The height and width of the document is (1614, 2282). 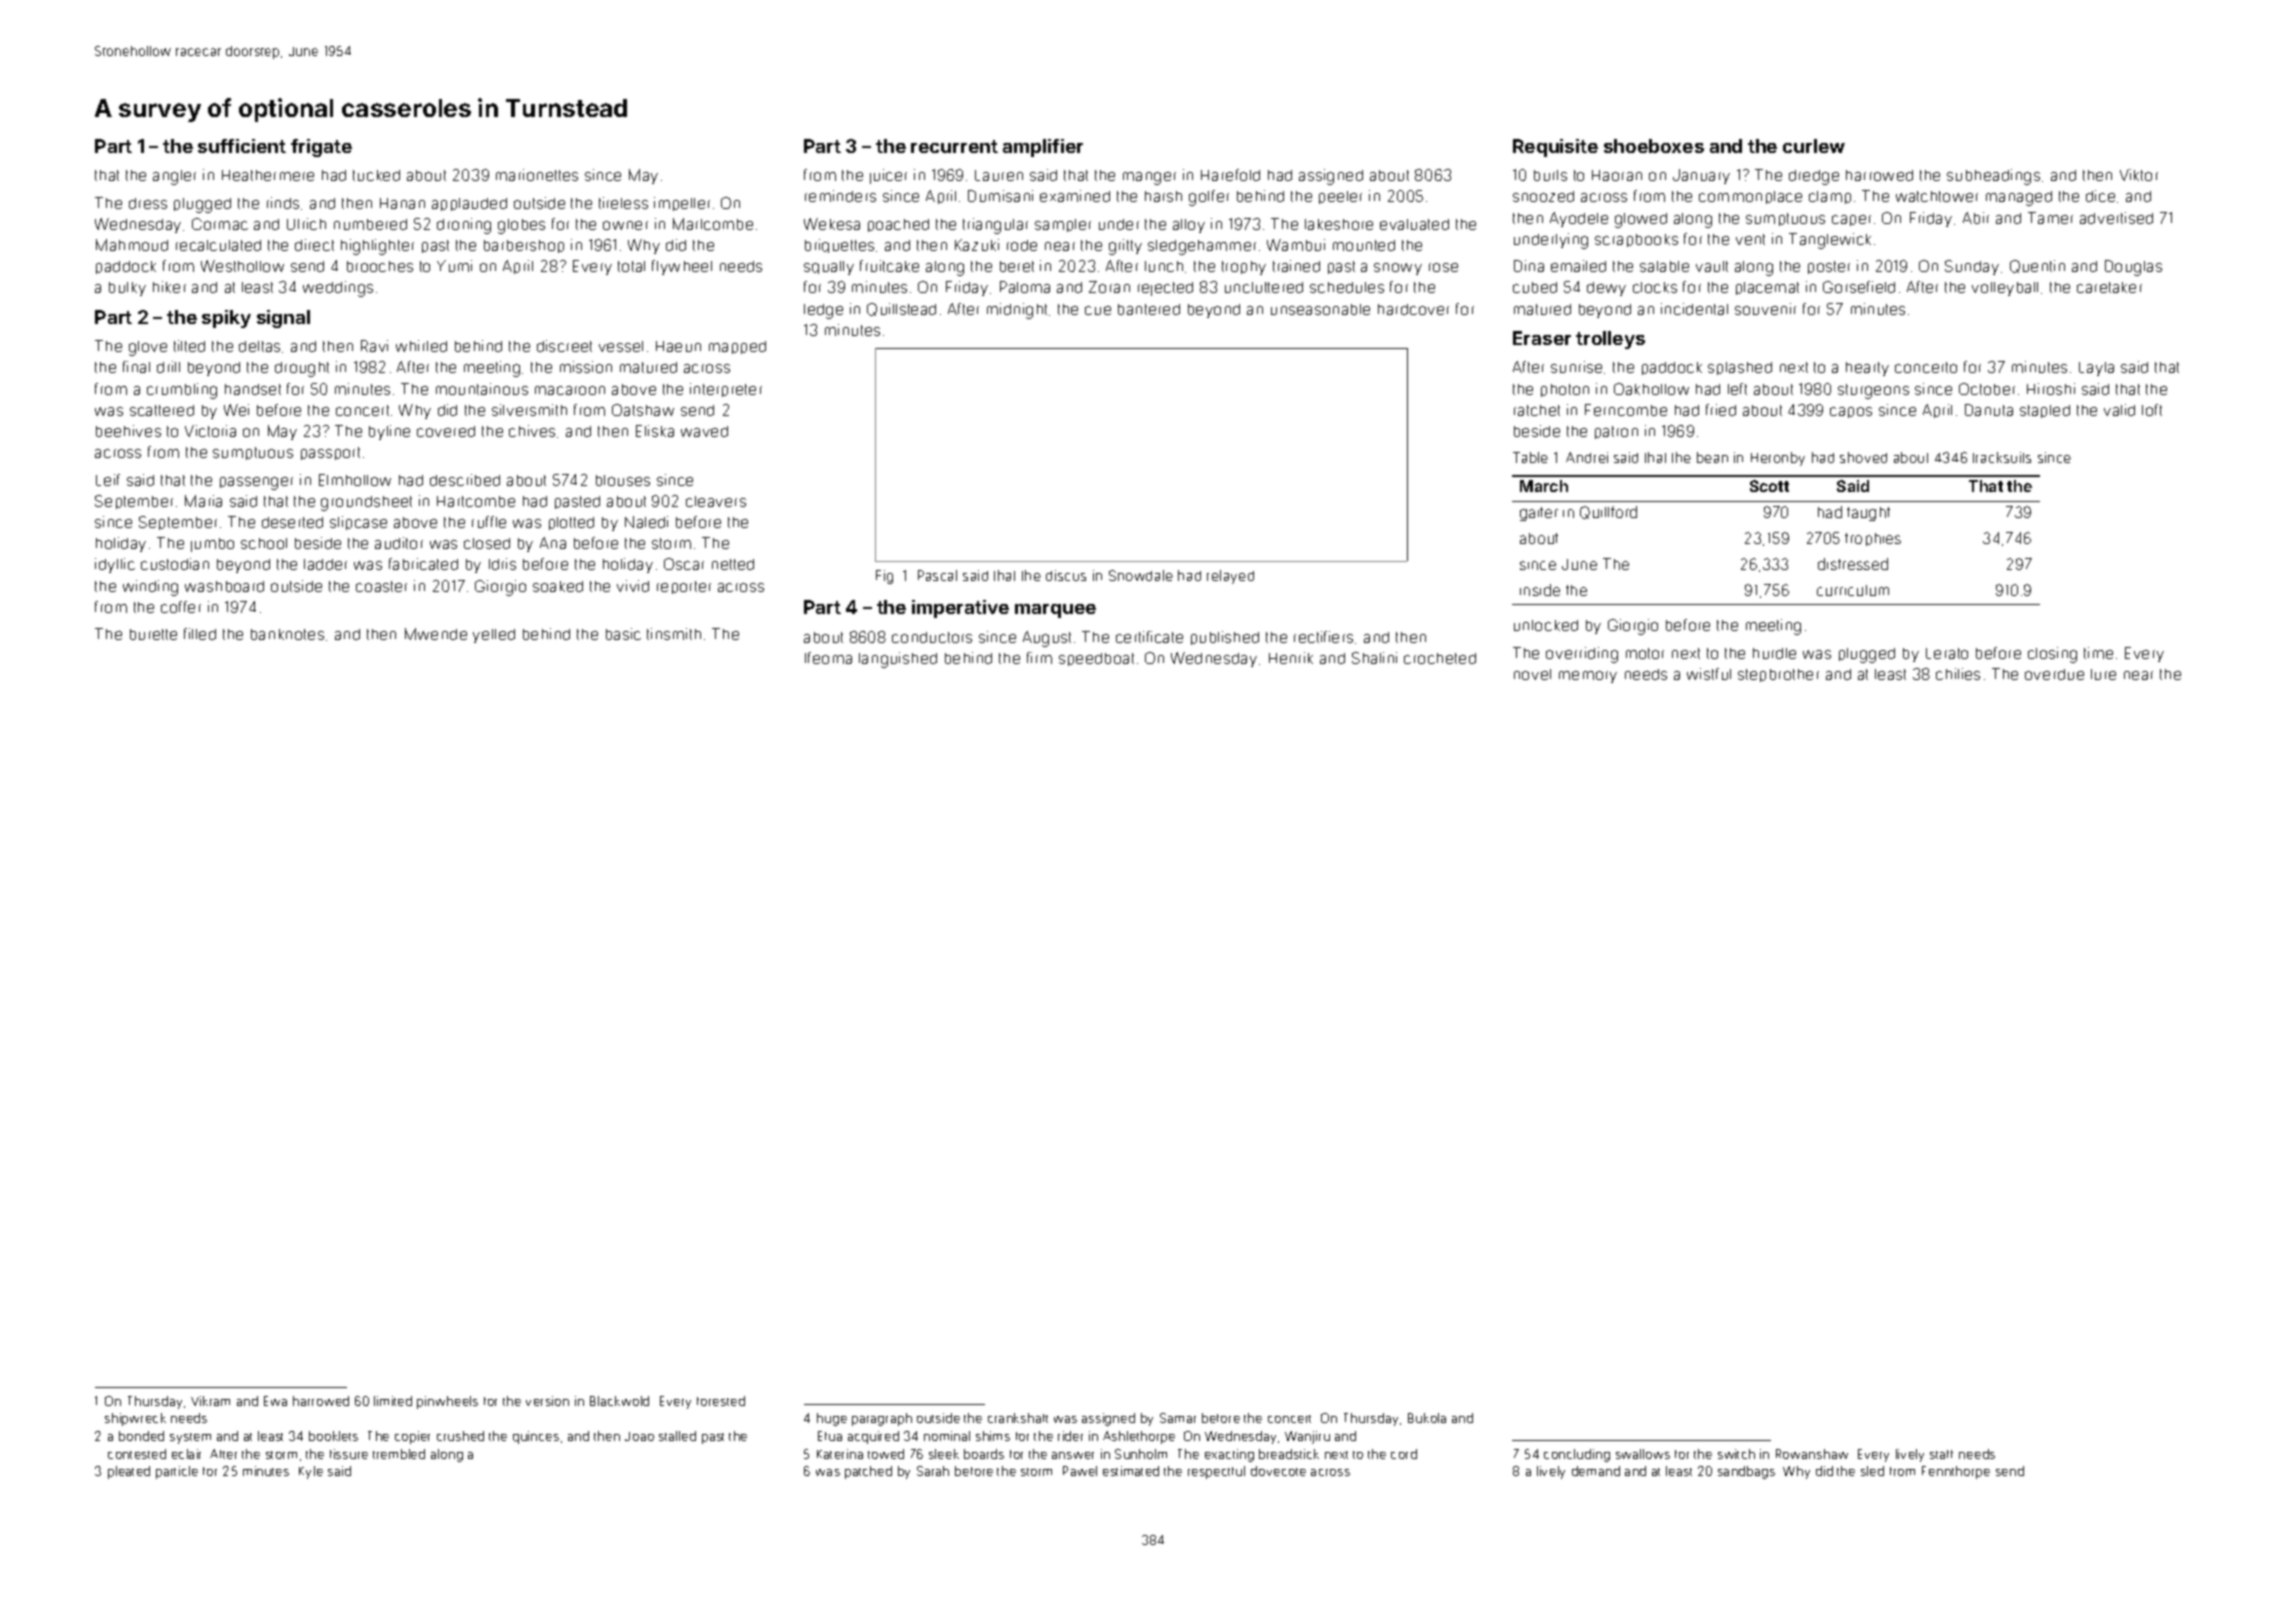 I want to click on Vikram, so click(x=210, y=1401).
